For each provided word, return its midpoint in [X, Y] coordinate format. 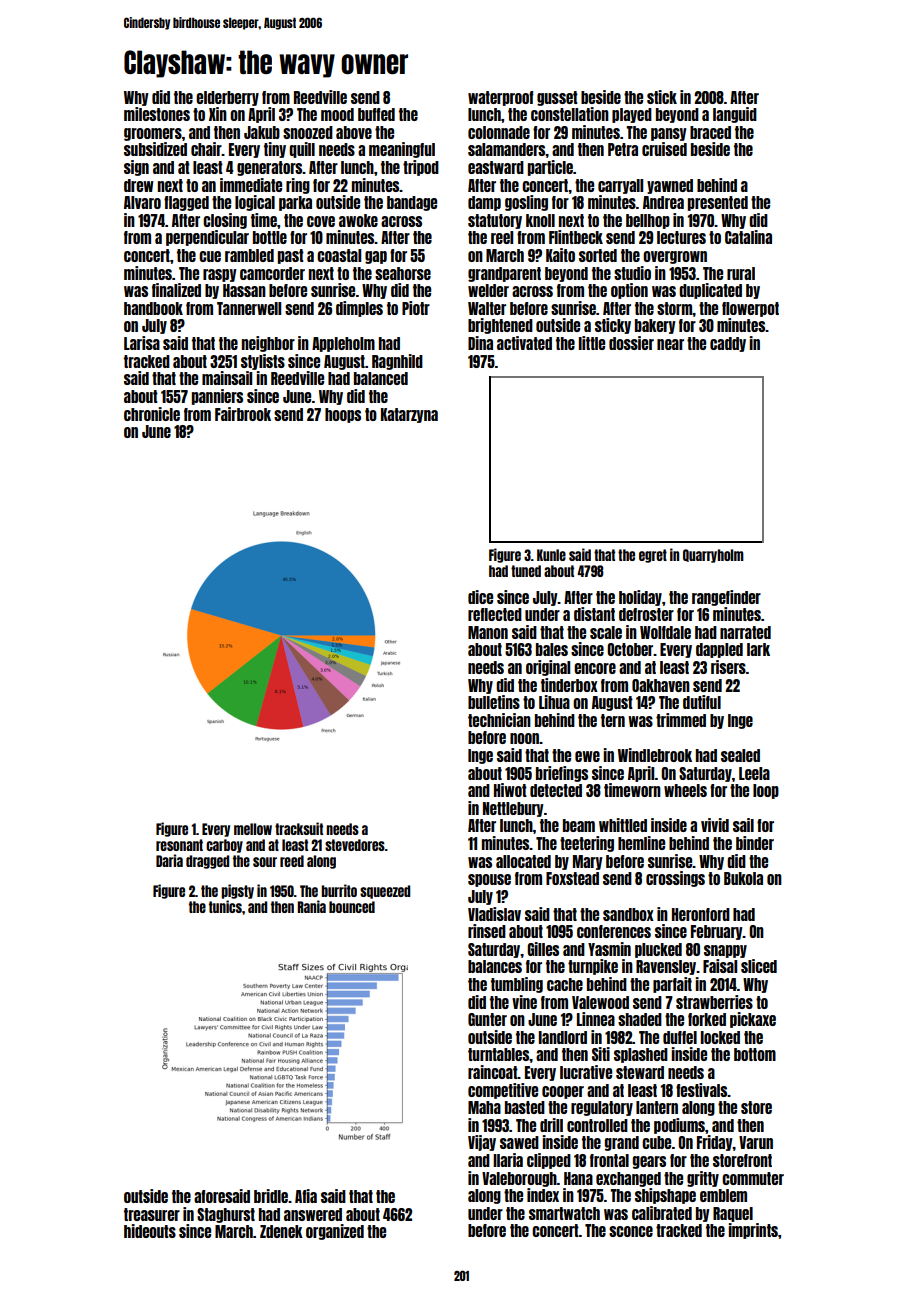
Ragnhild [397, 362]
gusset [557, 98]
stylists [263, 362]
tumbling [517, 985]
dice [480, 597]
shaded [640, 1019]
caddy [728, 344]
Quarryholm [713, 556]
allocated [523, 861]
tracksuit [299, 828]
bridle [271, 1196]
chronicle [152, 414]
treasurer [152, 1214]
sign [136, 168]
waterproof [501, 98]
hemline [641, 843]
